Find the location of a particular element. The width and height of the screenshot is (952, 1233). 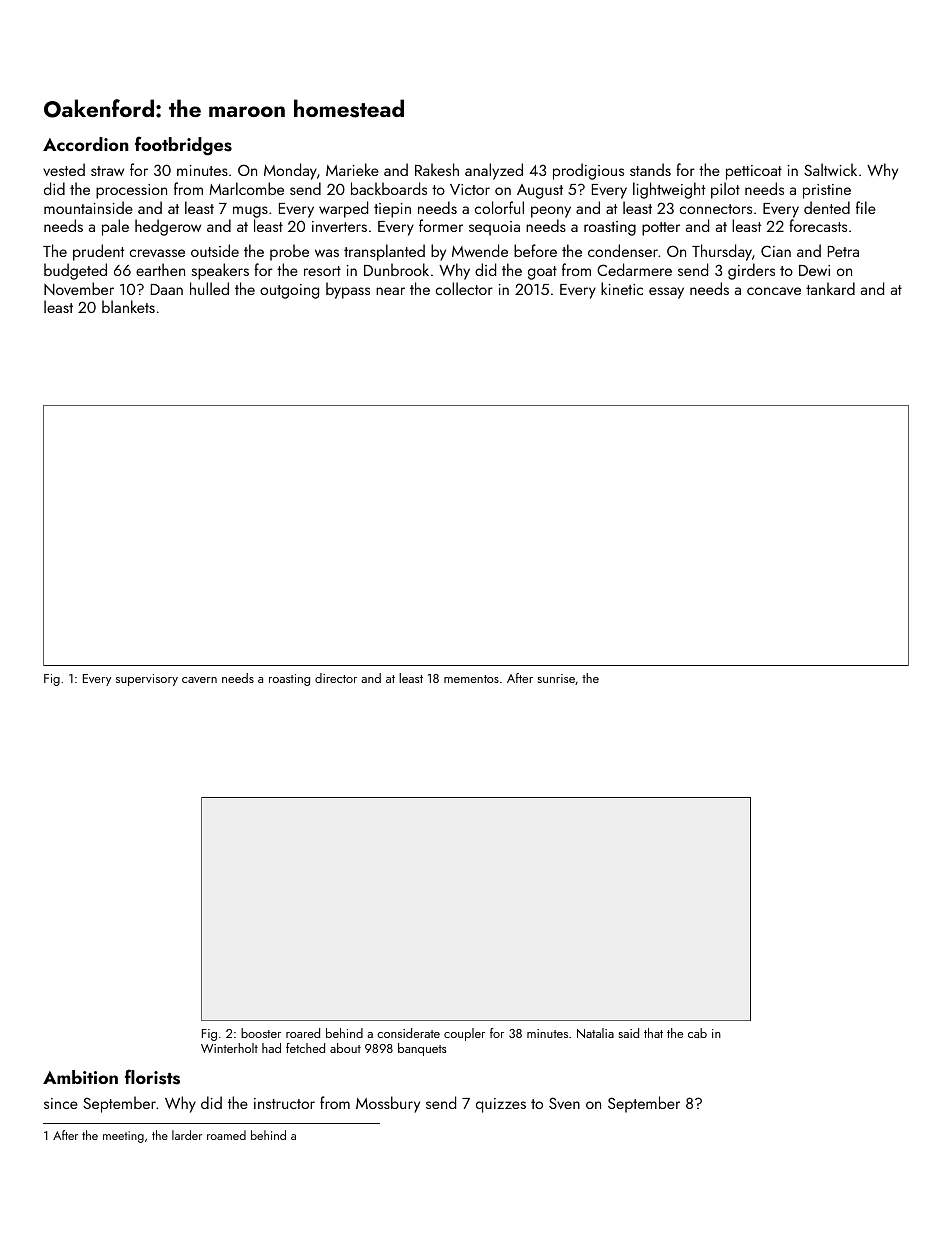

analyzed is located at coordinates (494, 171).
